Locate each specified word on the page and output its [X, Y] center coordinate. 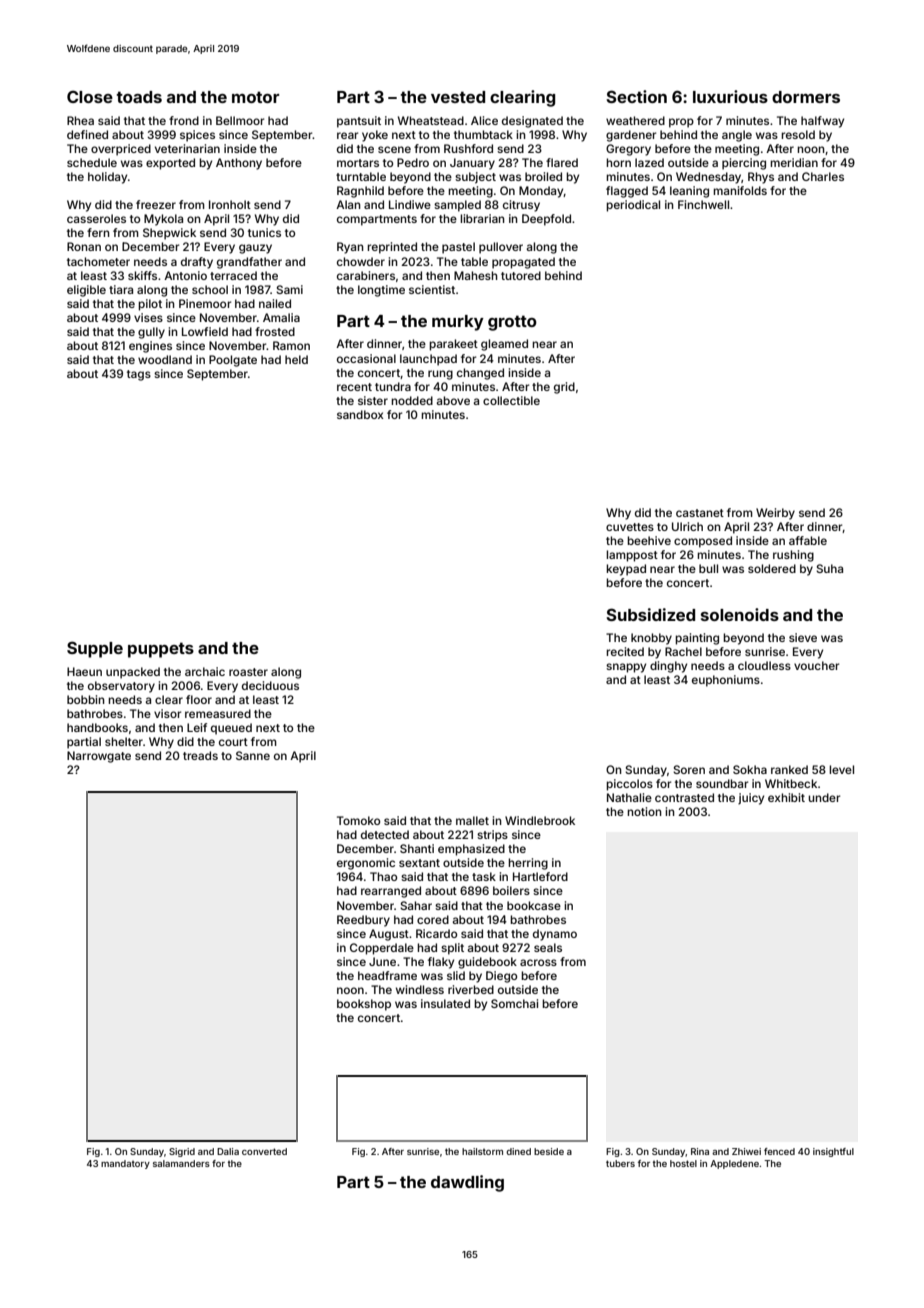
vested [458, 97]
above [453, 400]
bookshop [364, 1005]
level [841, 769]
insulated [445, 1003]
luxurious [730, 96]
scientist [432, 289]
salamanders [181, 1163]
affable [808, 540]
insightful [833, 1152]
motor [255, 97]
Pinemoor [205, 303]
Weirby [775, 514]
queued [231, 729]
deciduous [270, 685]
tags [139, 375]
